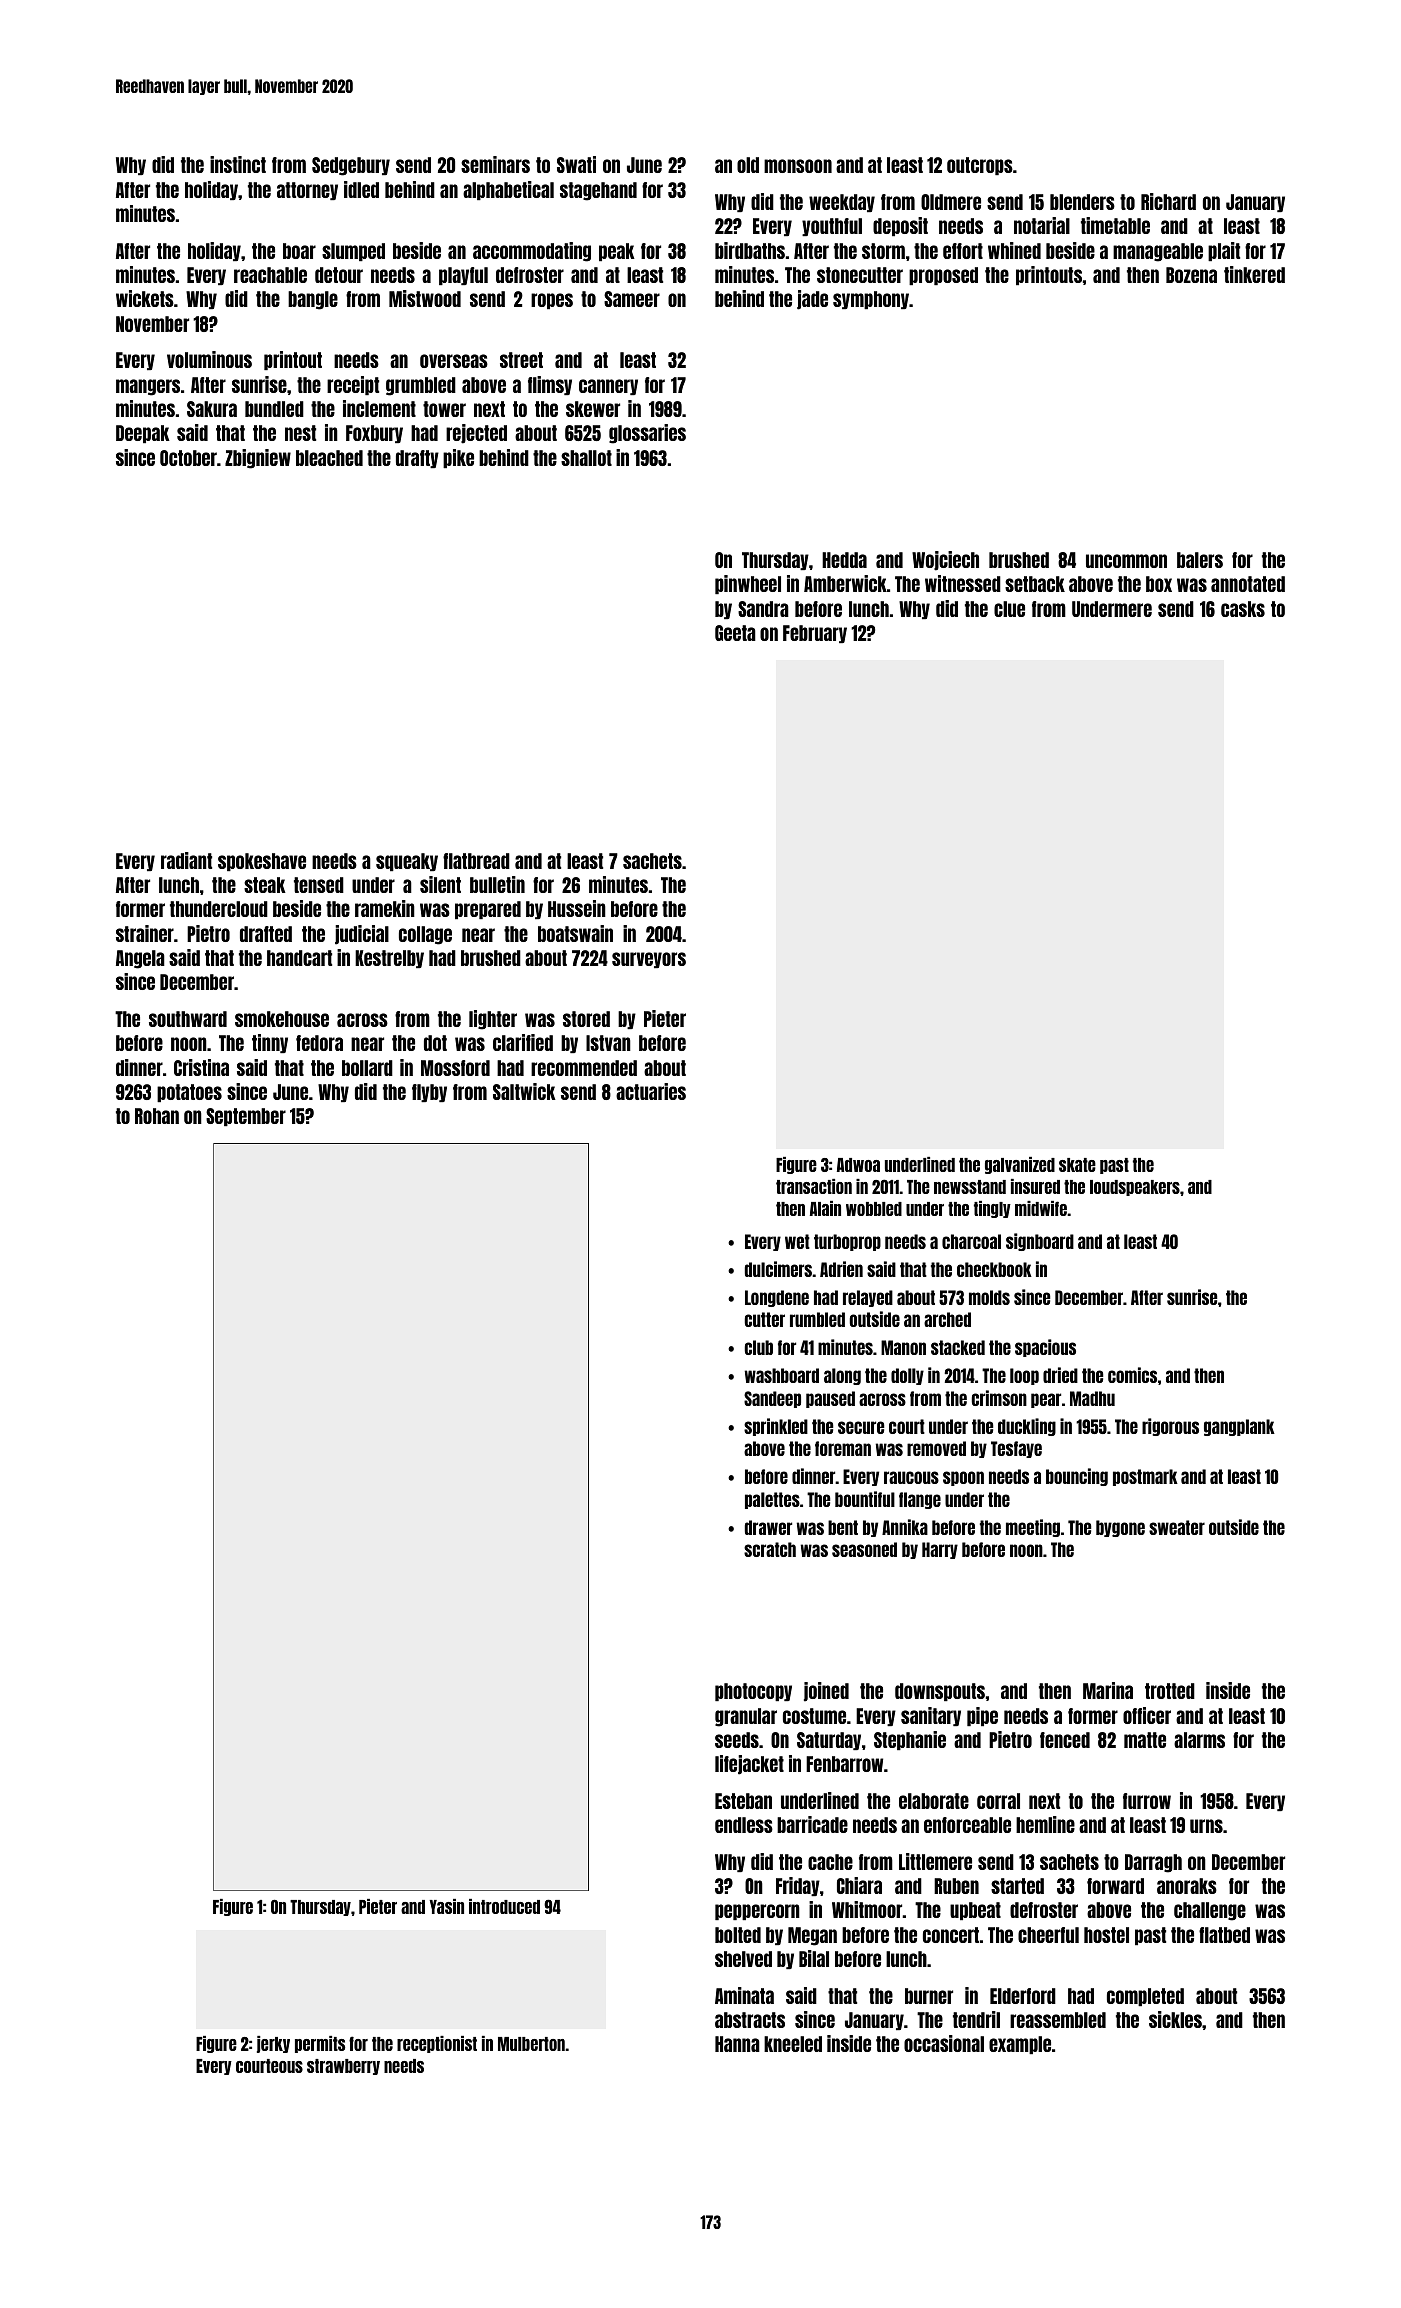 This document has height=2308, width=1401. What do you see at coordinates (351, 166) in the document?
I see `Sedgebury` at bounding box center [351, 166].
